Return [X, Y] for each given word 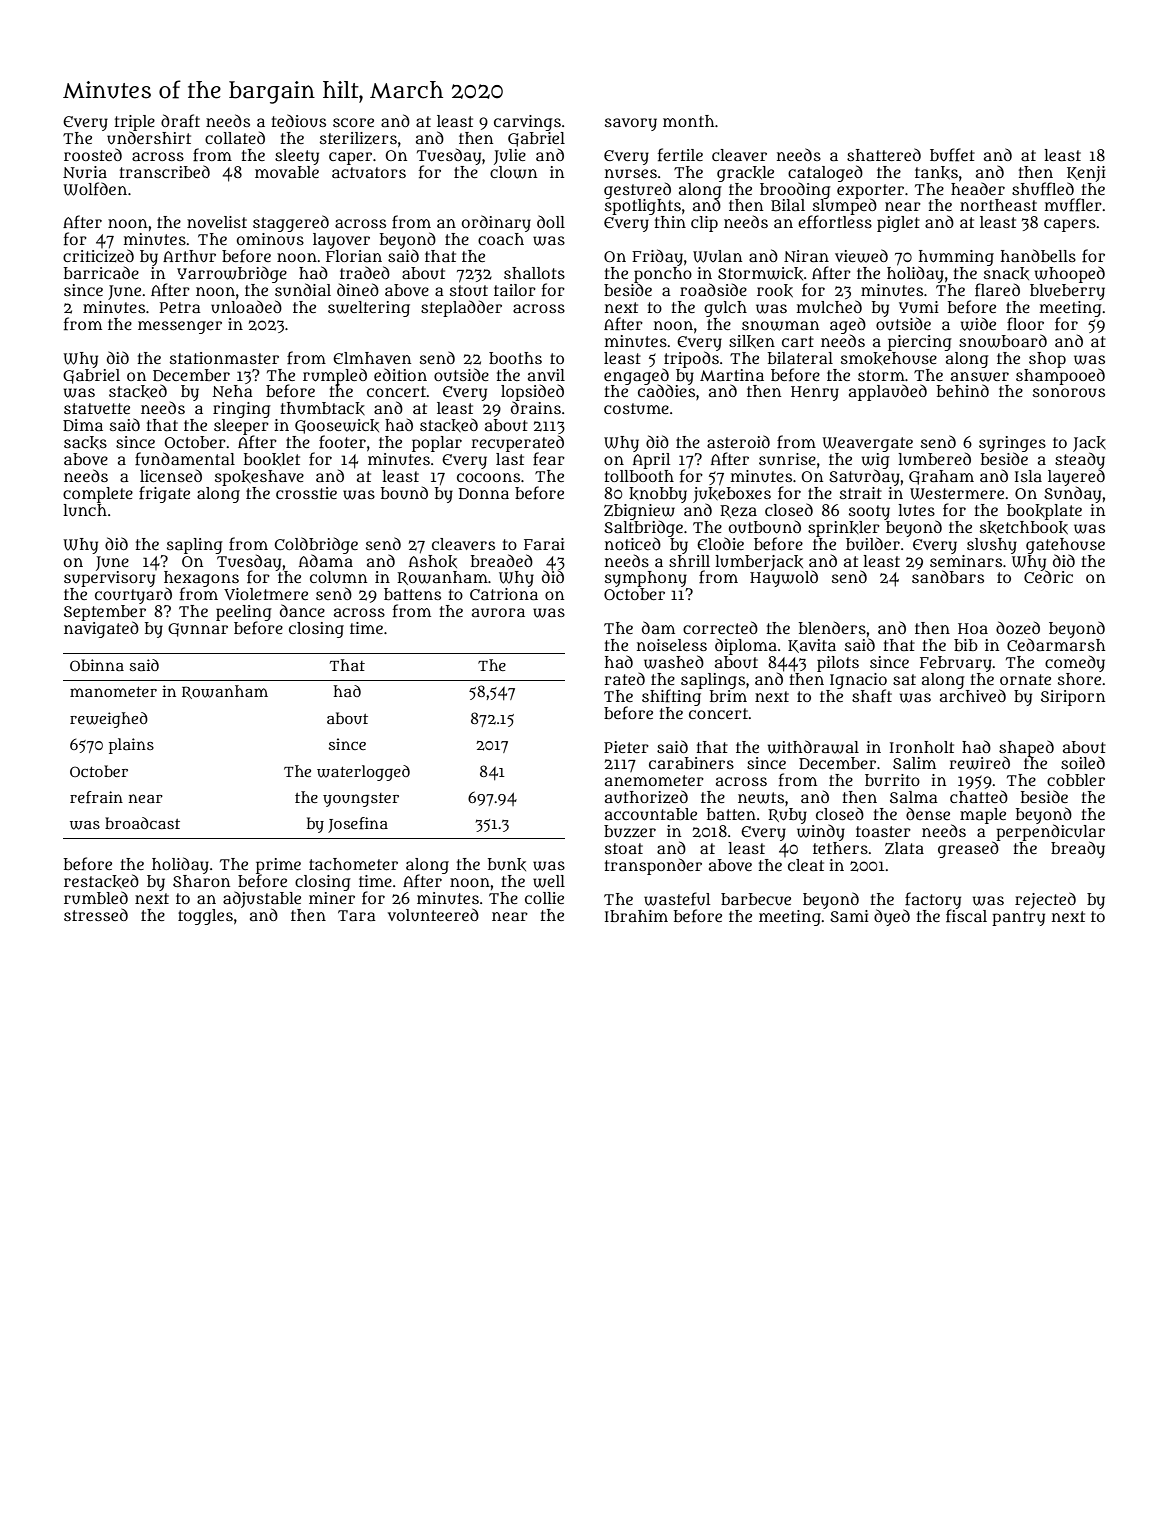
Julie [510, 157]
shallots [534, 273]
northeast [998, 205]
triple [135, 123]
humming [956, 258]
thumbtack [323, 408]
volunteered [433, 914]
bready [1078, 849]
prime [278, 866]
